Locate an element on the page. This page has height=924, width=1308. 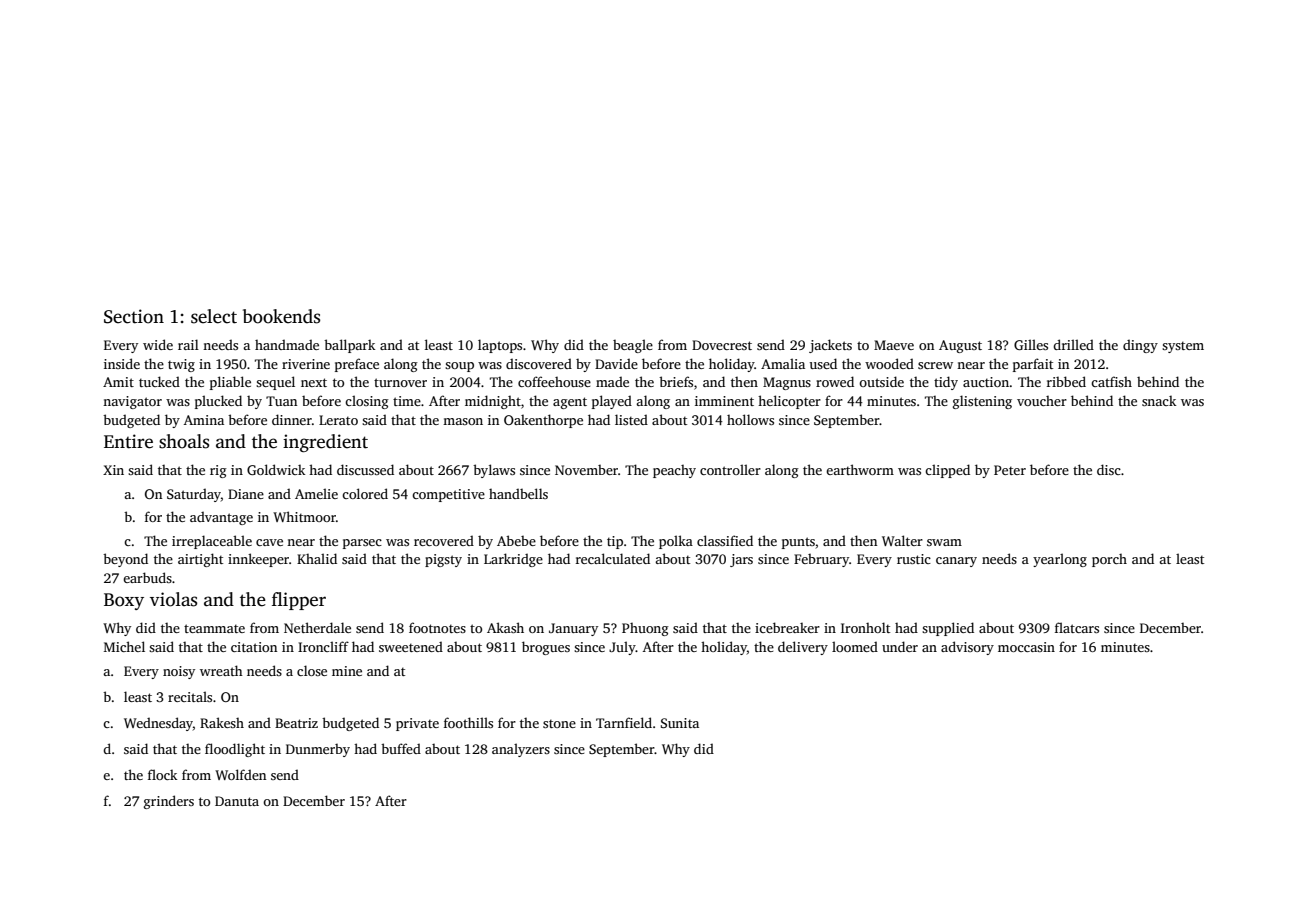
used is located at coordinates (823, 363).
